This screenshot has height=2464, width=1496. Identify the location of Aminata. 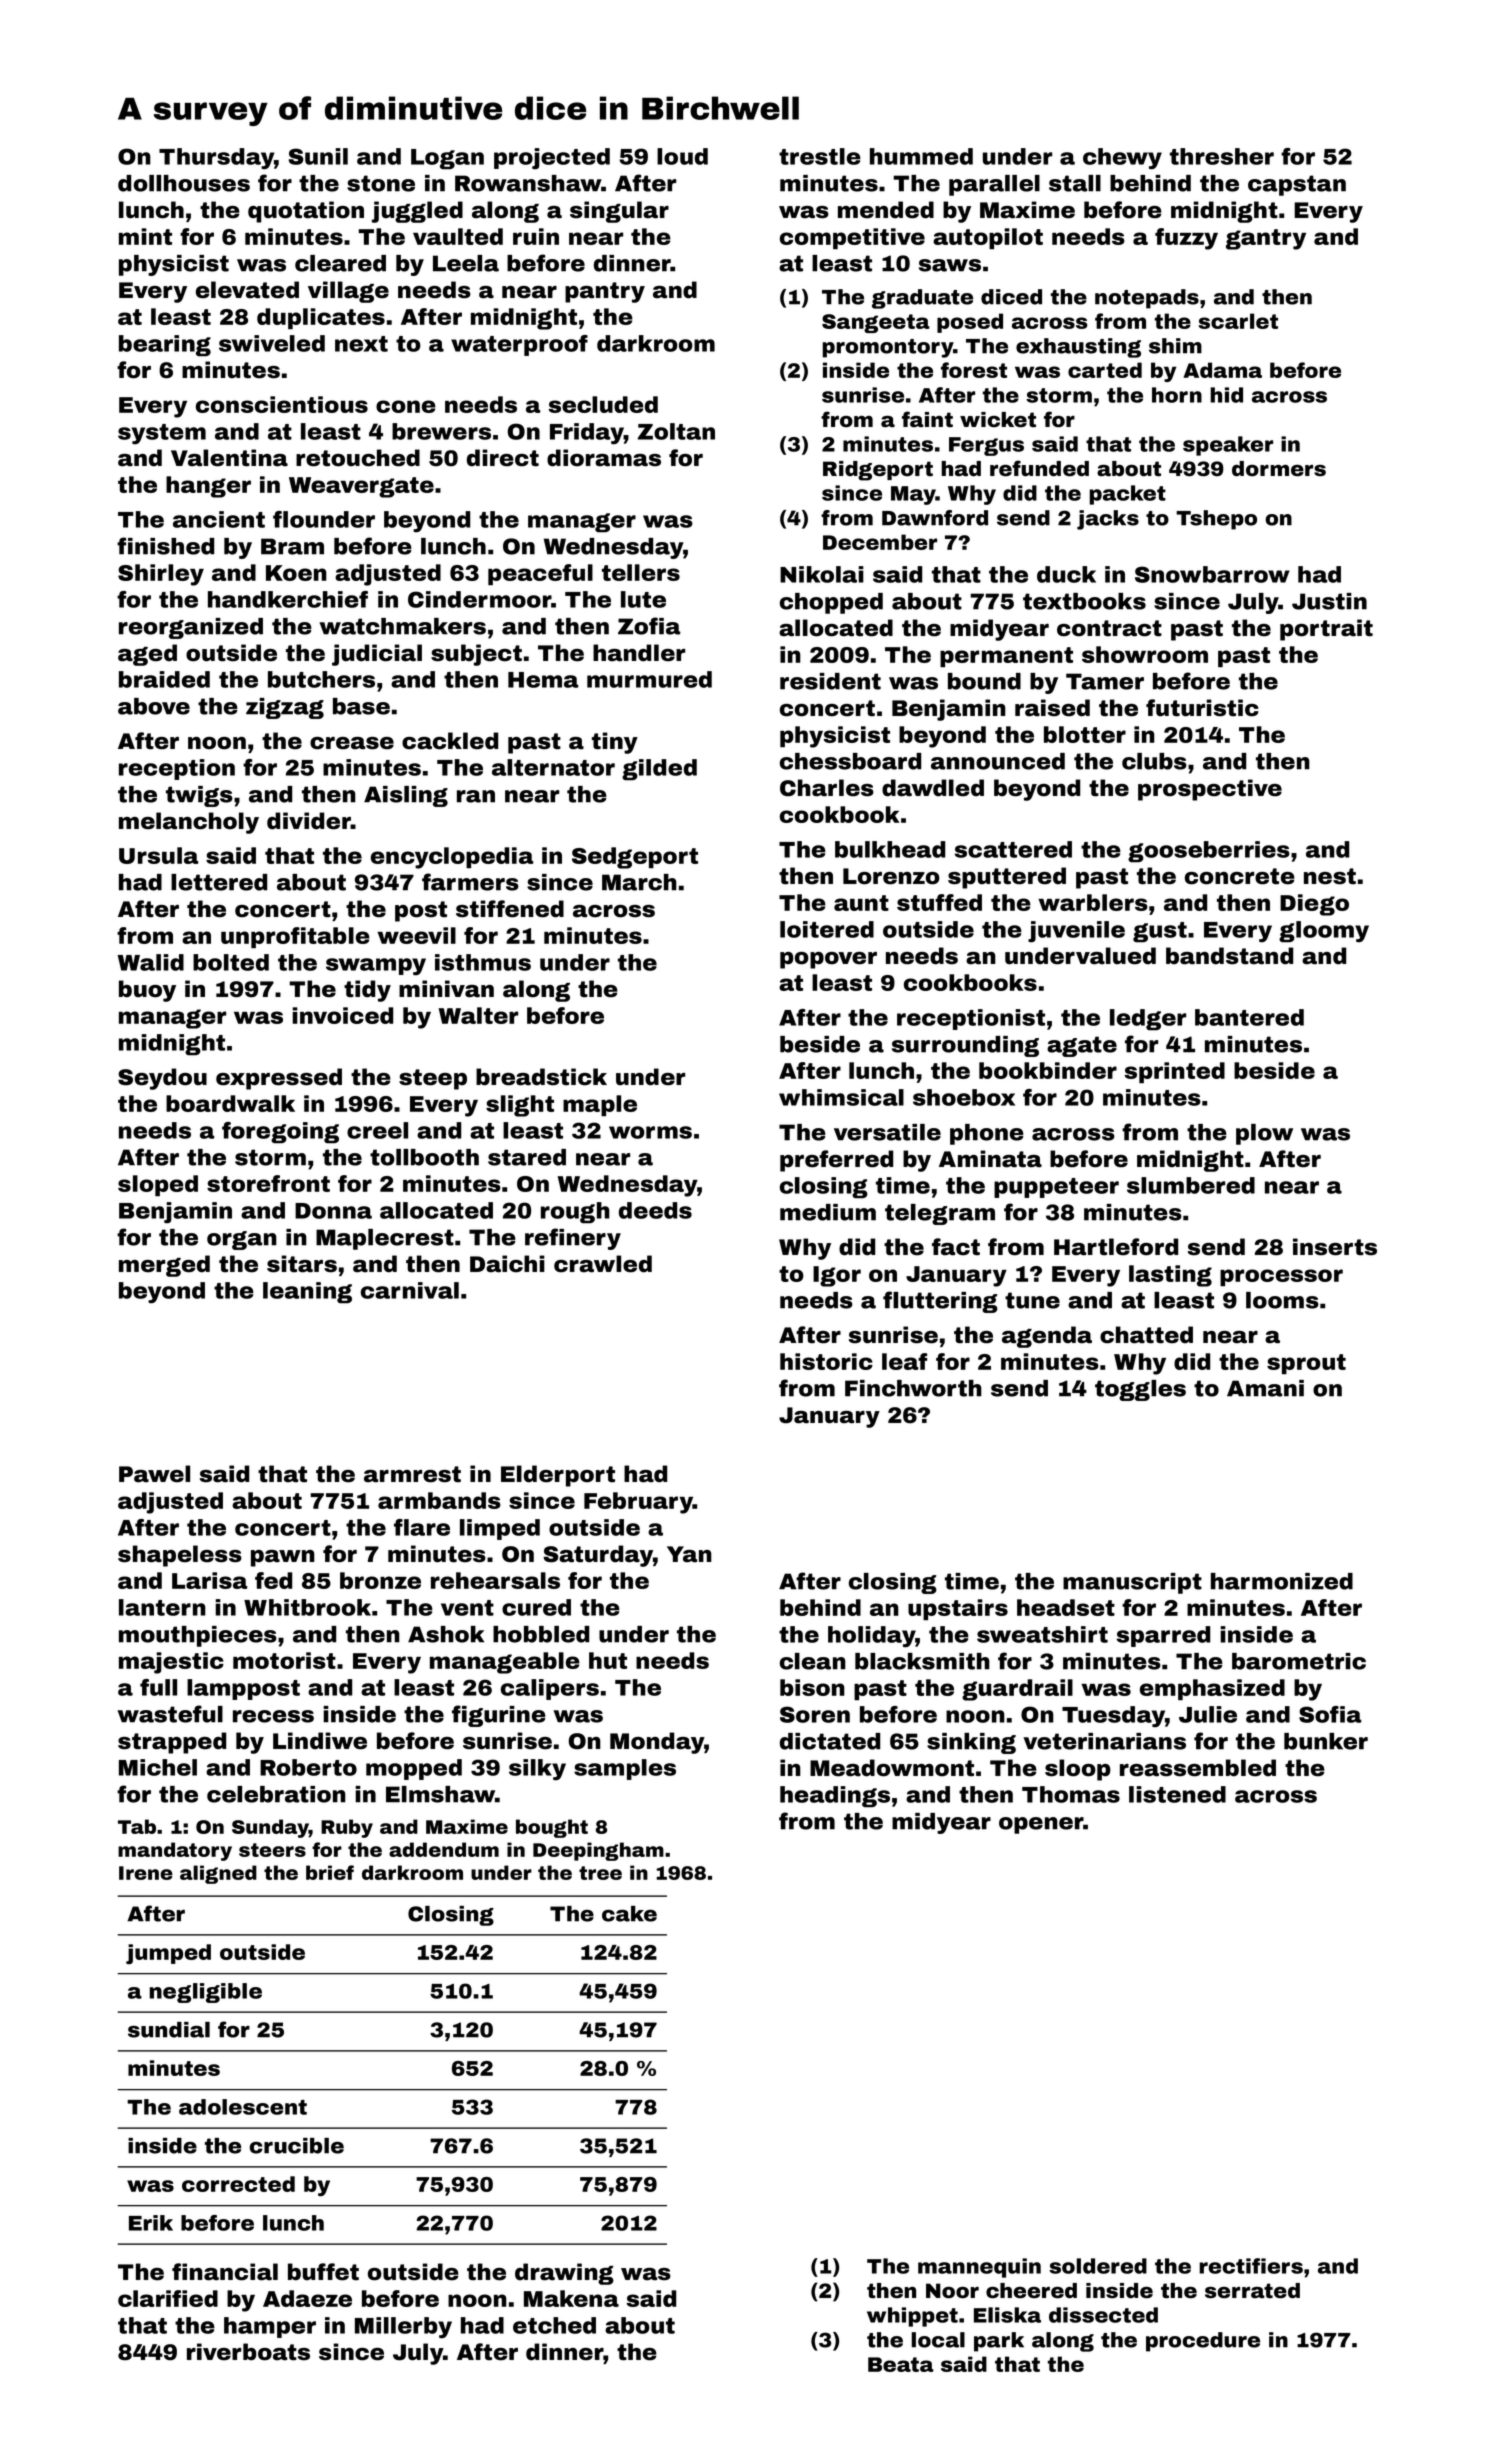
(990, 1159).
